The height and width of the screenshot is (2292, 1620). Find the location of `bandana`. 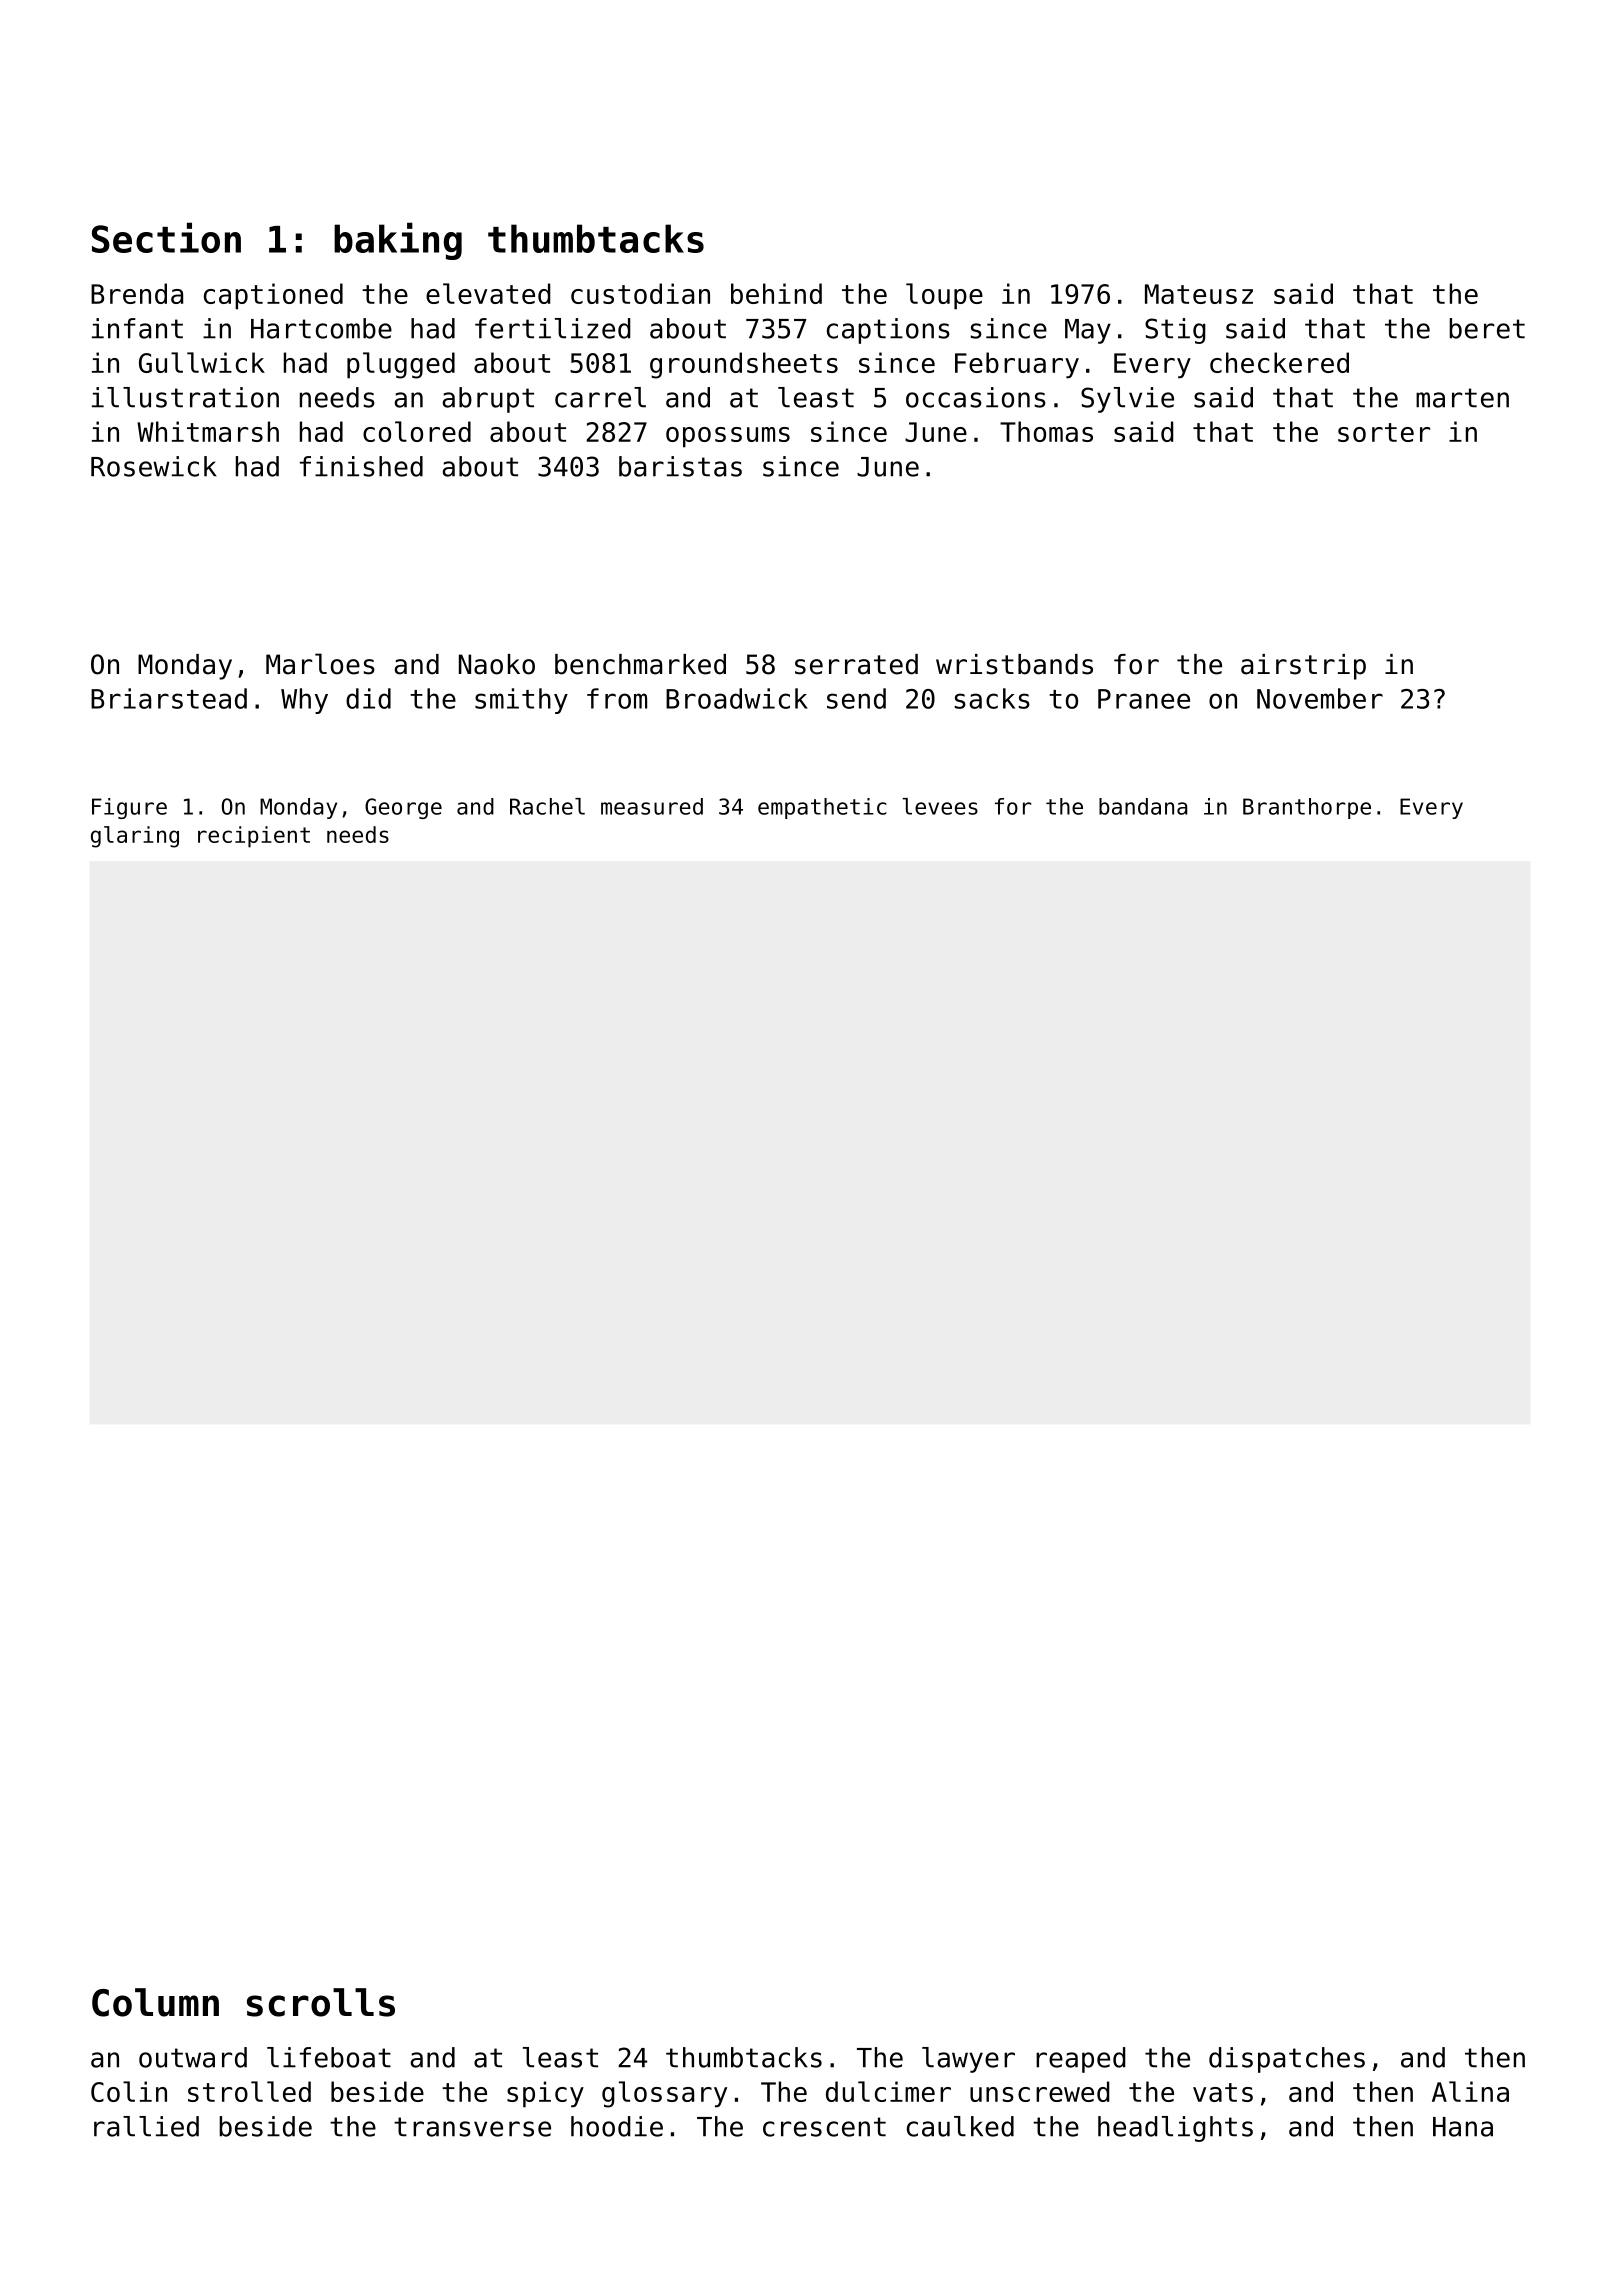

bandana is located at coordinates (1143, 806).
